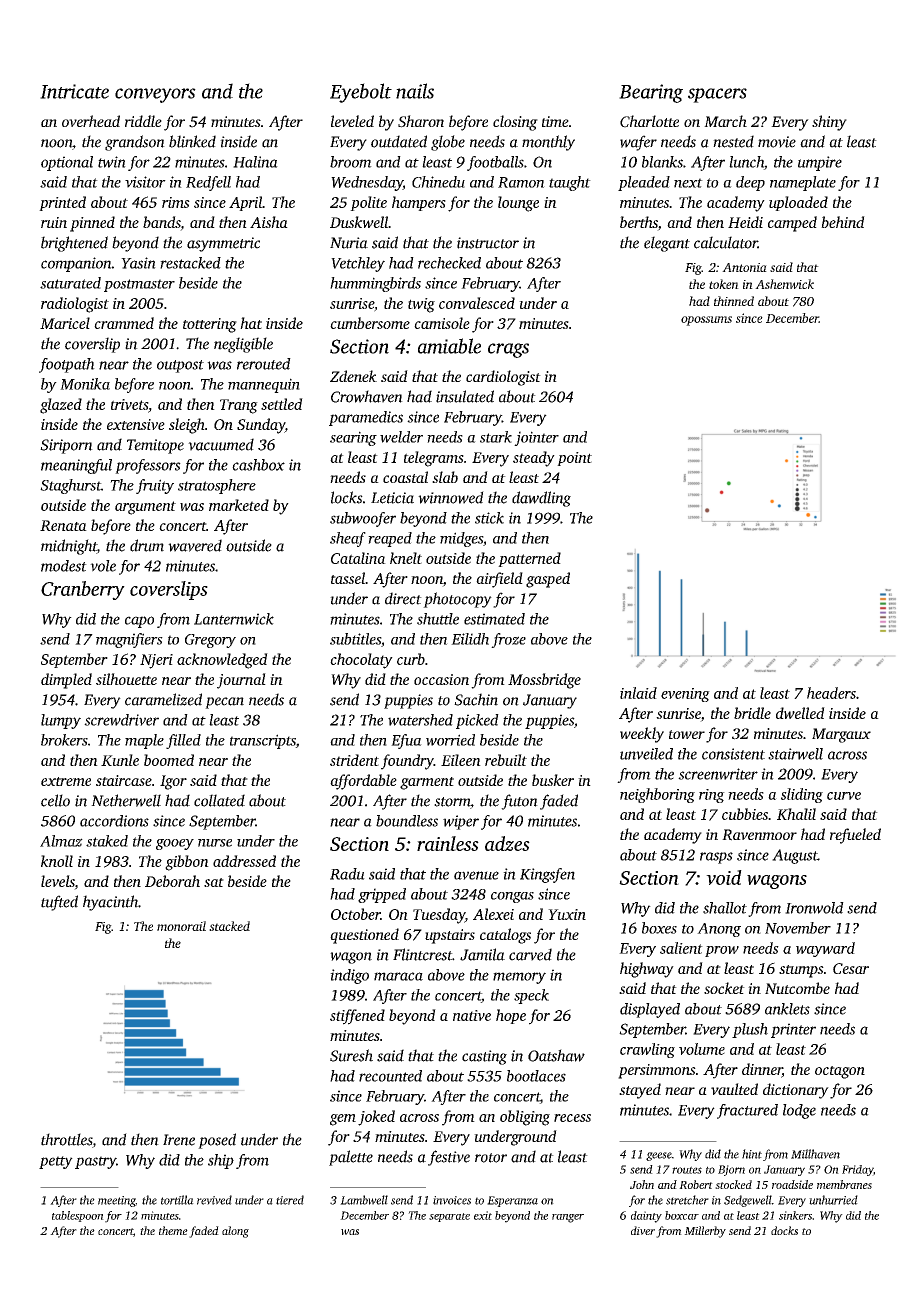  What do you see at coordinates (814, 908) in the document?
I see `Ironwold` at bounding box center [814, 908].
